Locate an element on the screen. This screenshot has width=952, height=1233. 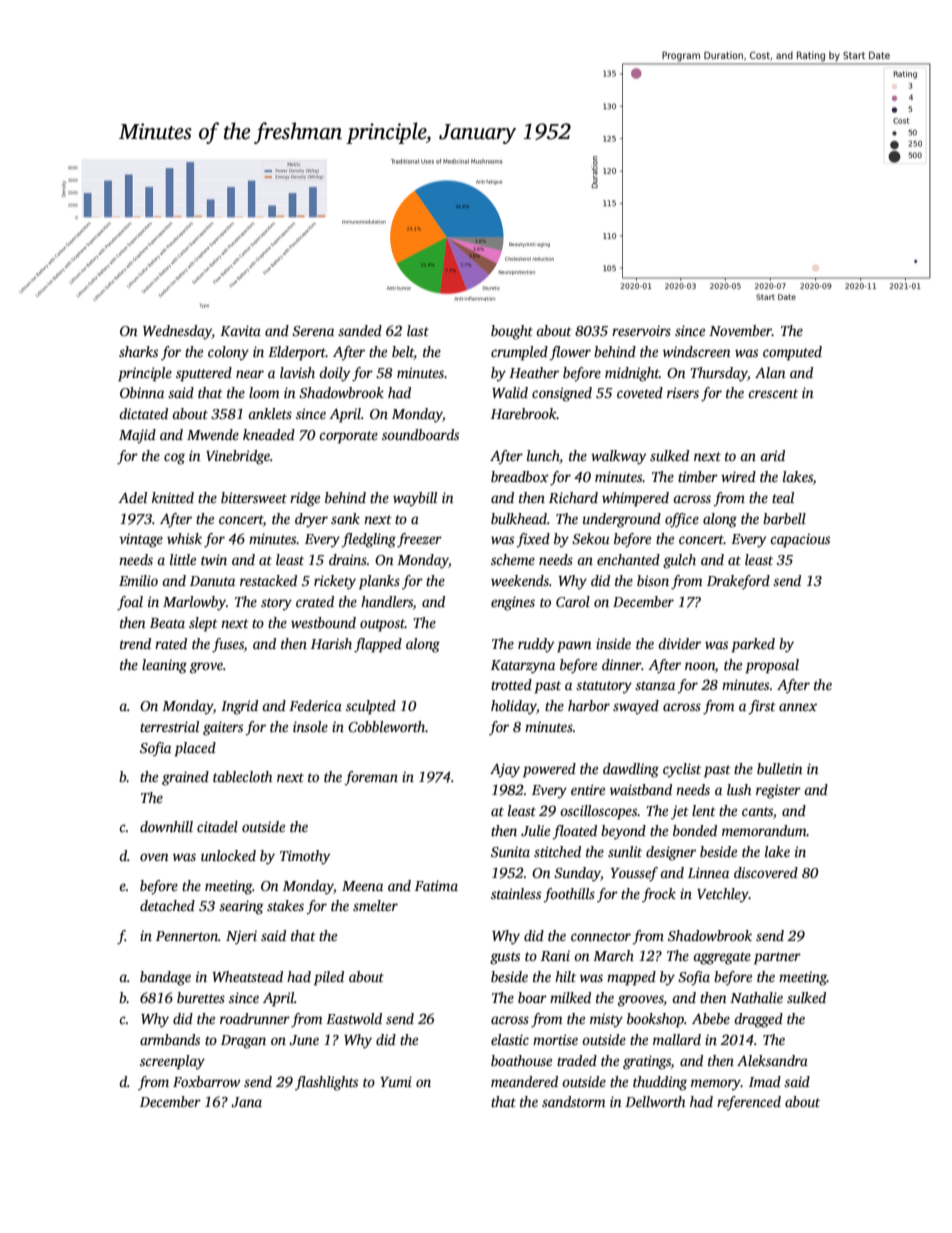
unlocked is located at coordinates (228, 855).
